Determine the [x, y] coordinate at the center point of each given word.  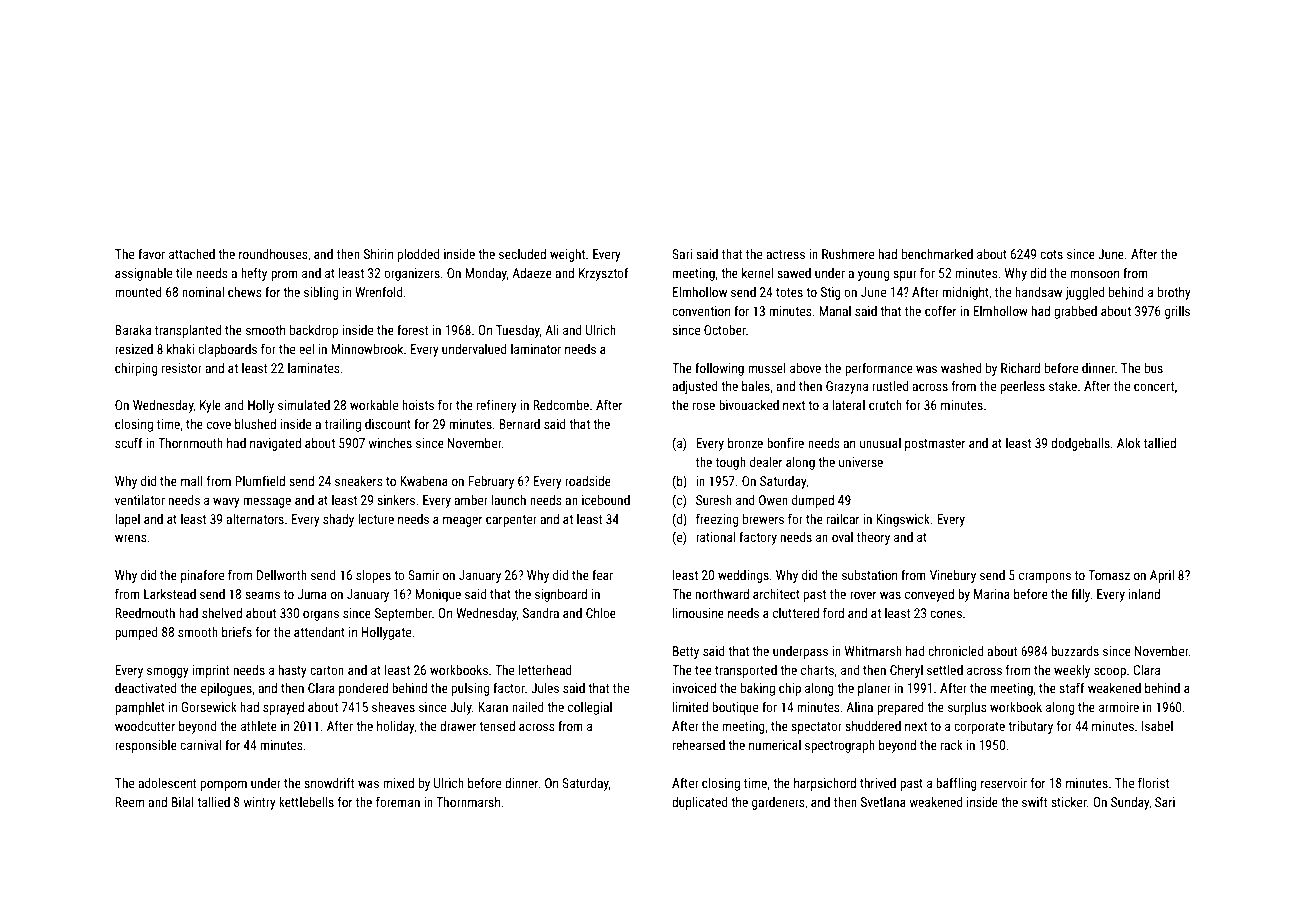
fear [602, 574]
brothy [1174, 293]
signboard [561, 595]
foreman [398, 801]
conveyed [929, 595]
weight [567, 255]
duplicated [699, 803]
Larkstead [170, 594]
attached [192, 254]
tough [731, 463]
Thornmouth [190, 443]
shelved [222, 613]
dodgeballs [1080, 444]
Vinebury [953, 576]
